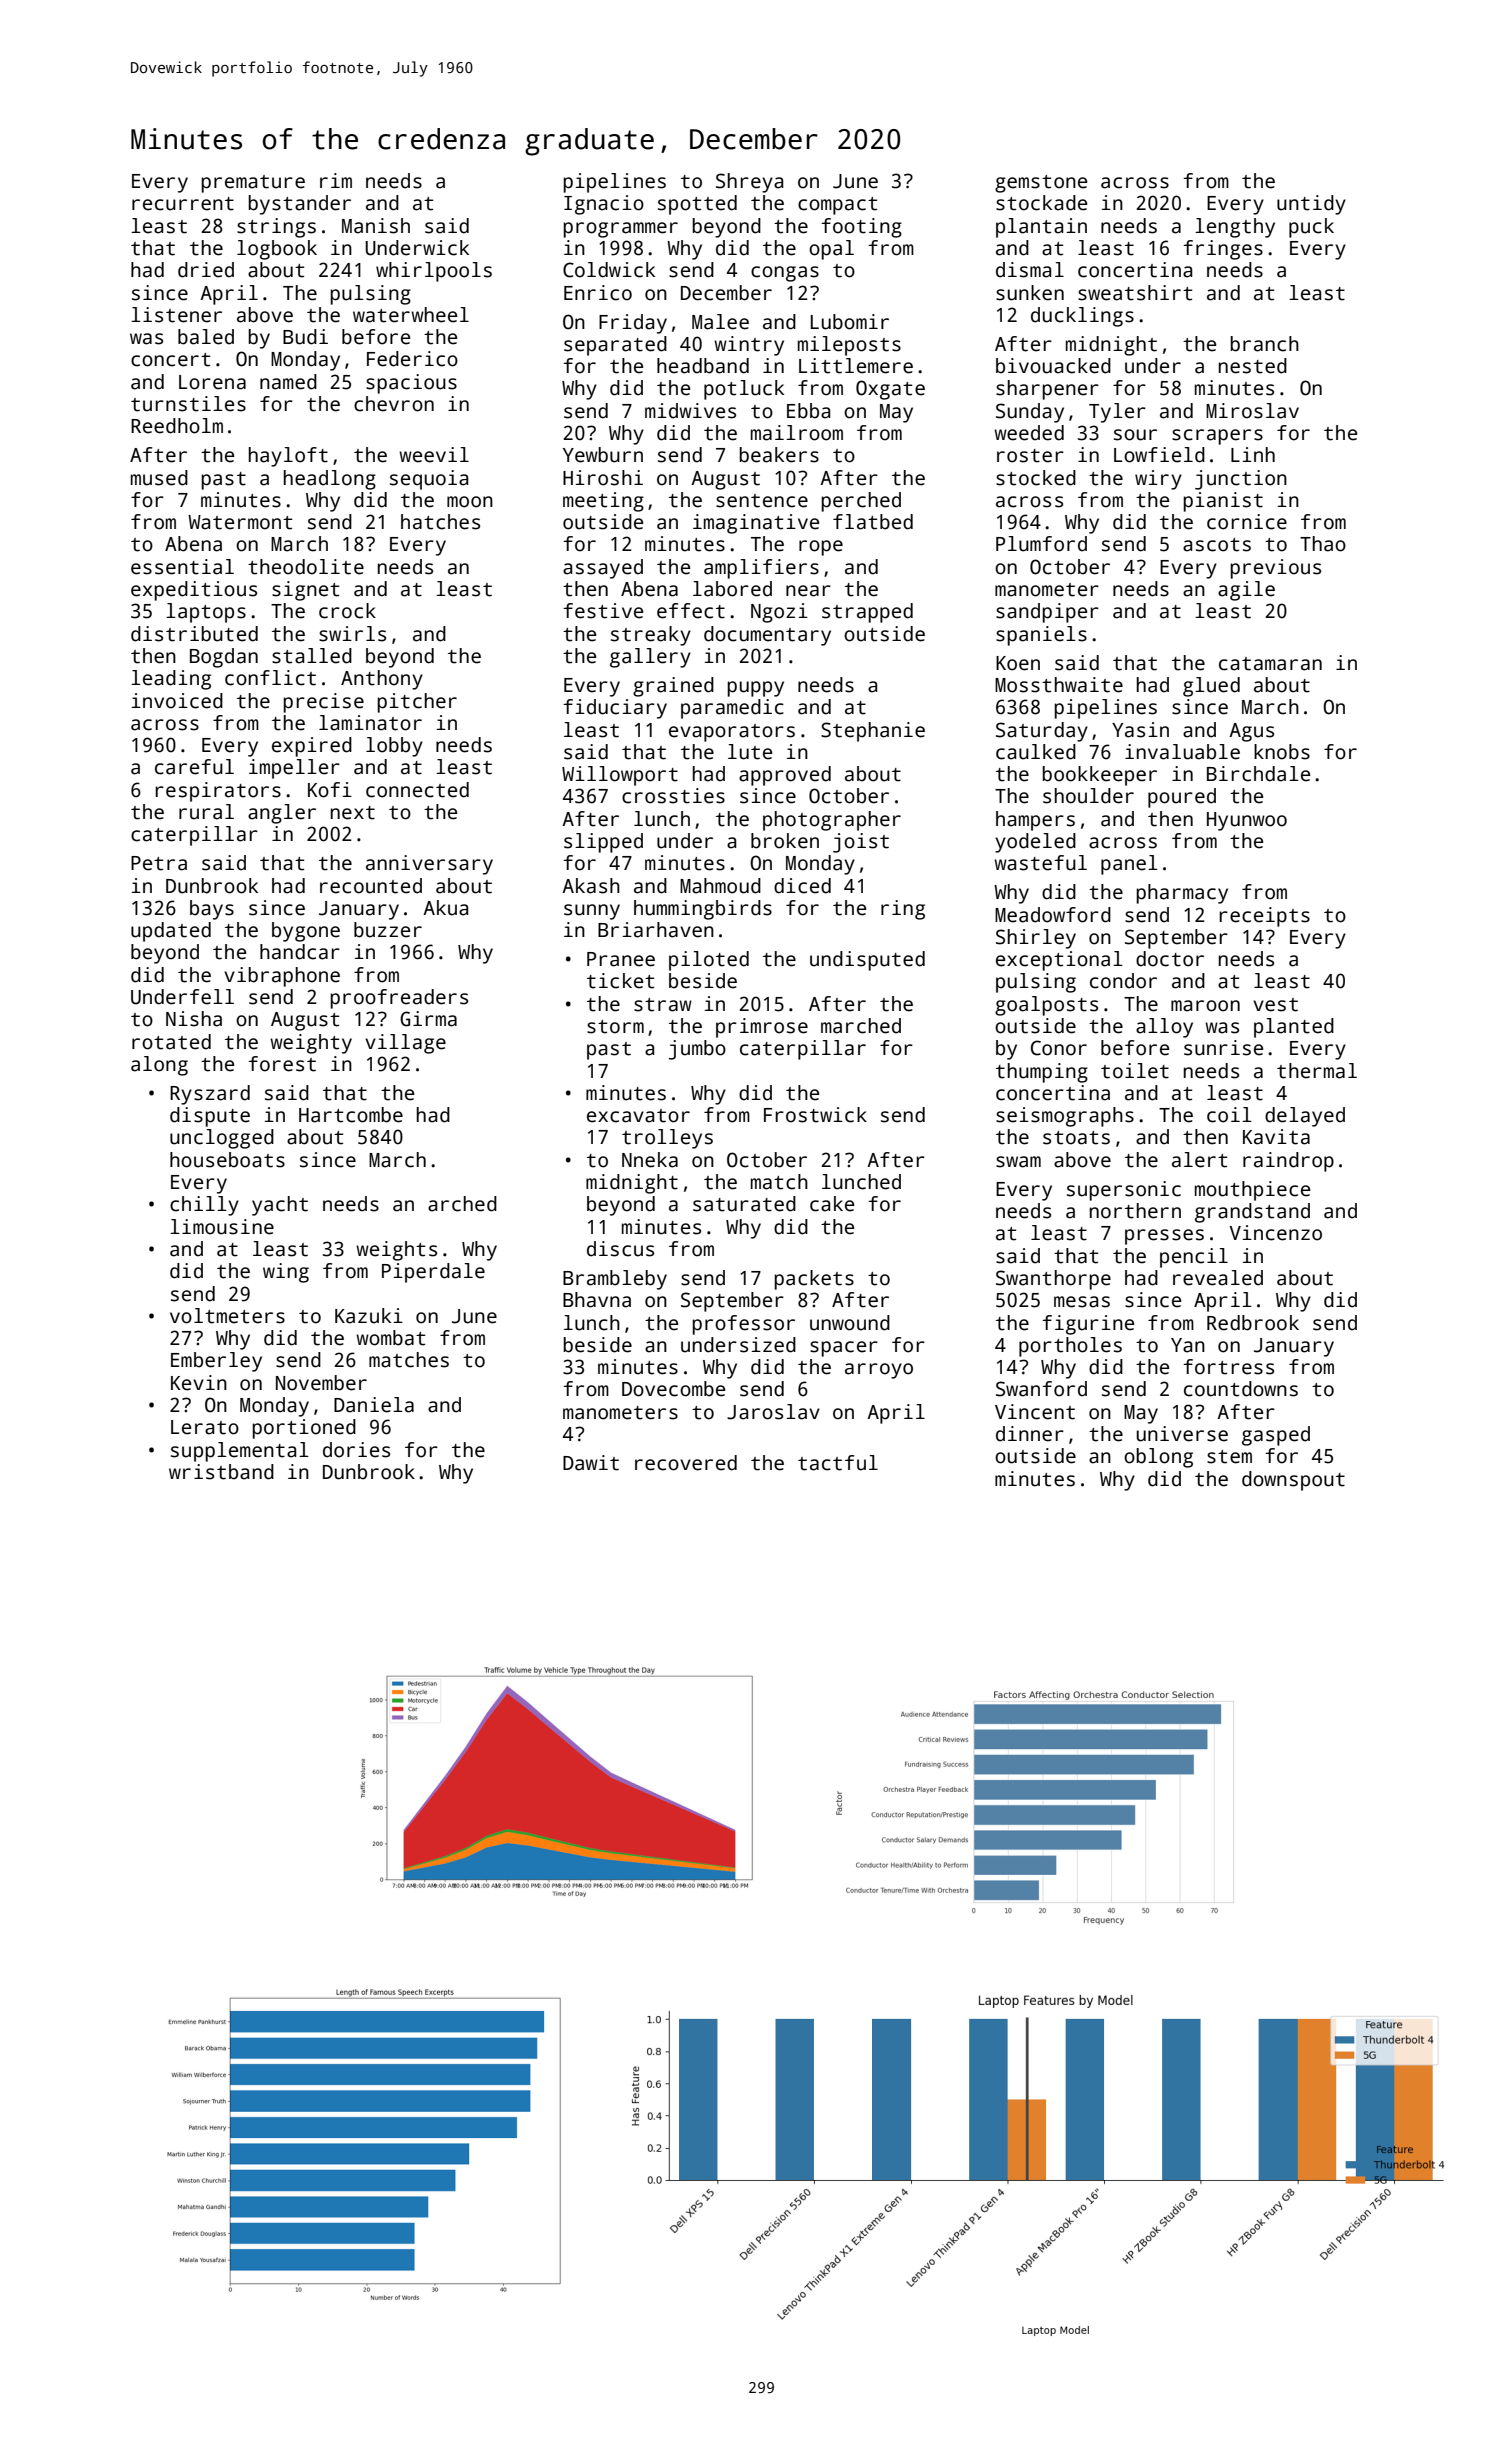 This screenshot has width=1496, height=2464. I want to click on agile, so click(1246, 591).
